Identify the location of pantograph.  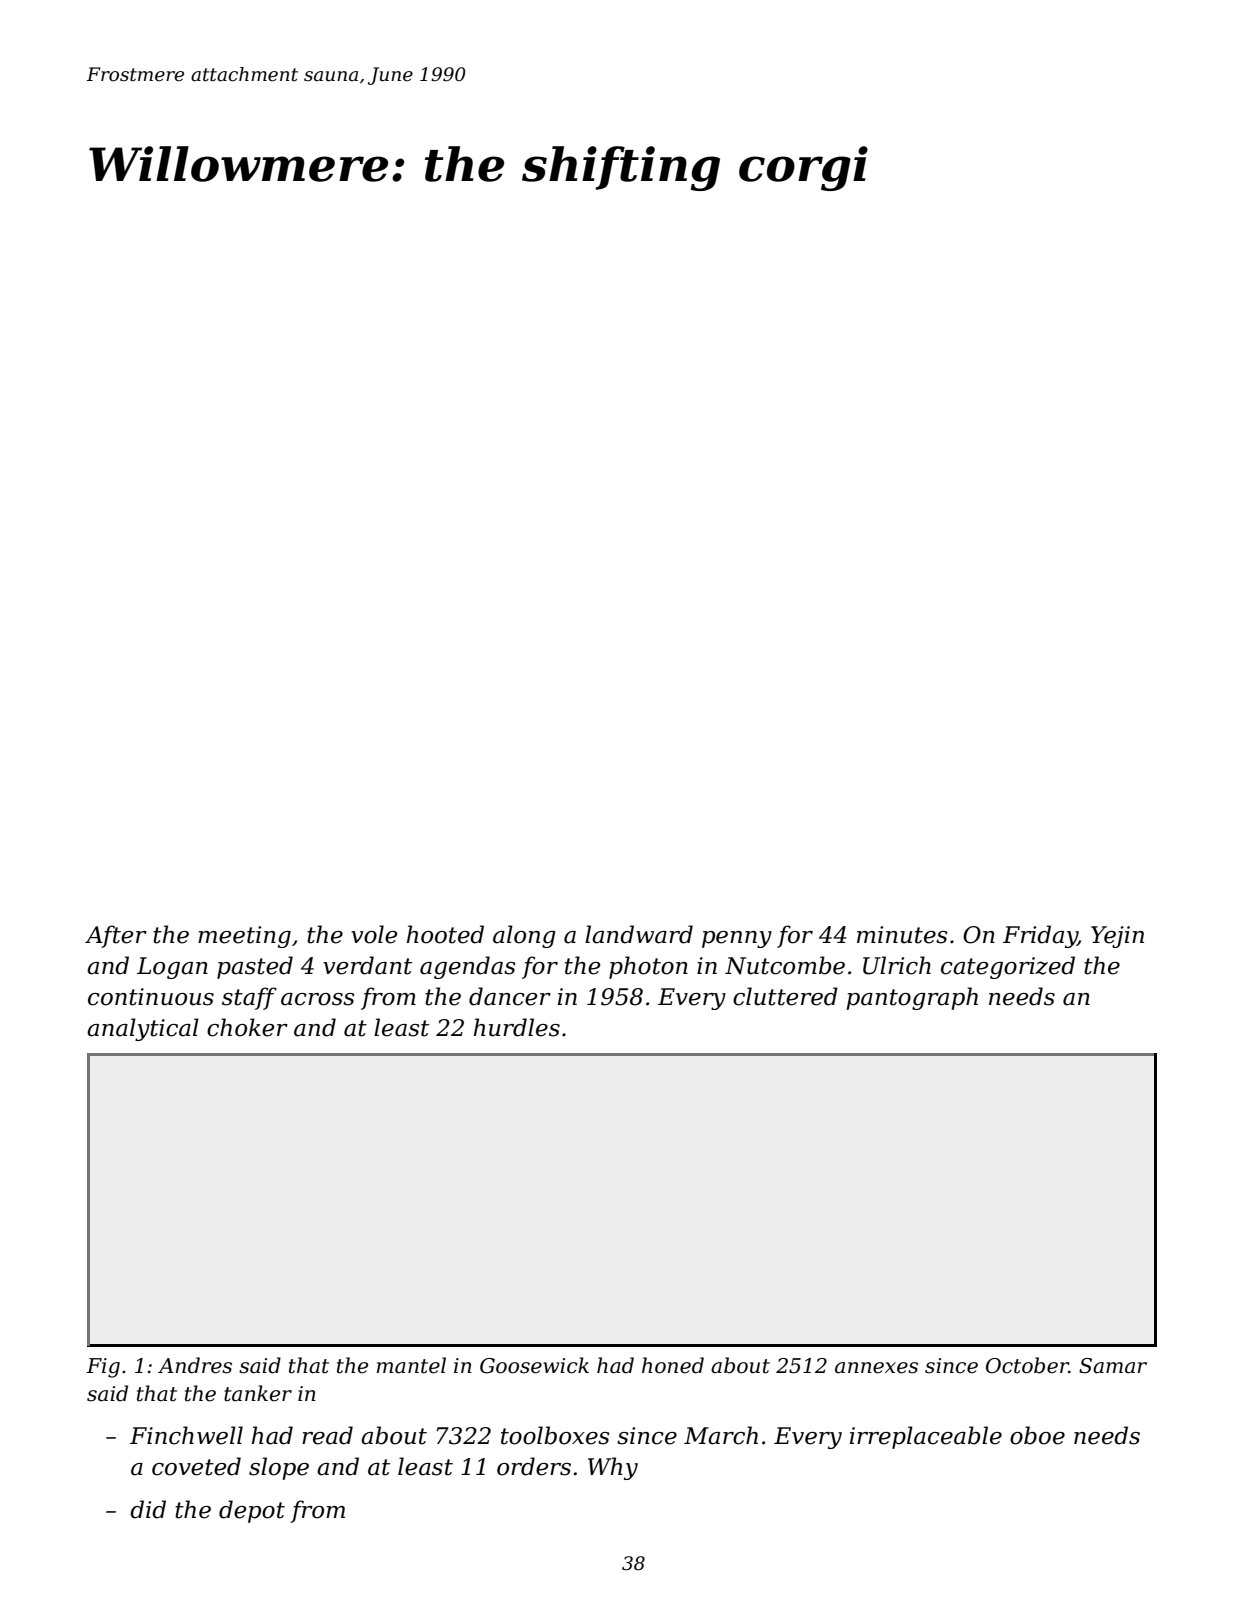
(912, 998).
